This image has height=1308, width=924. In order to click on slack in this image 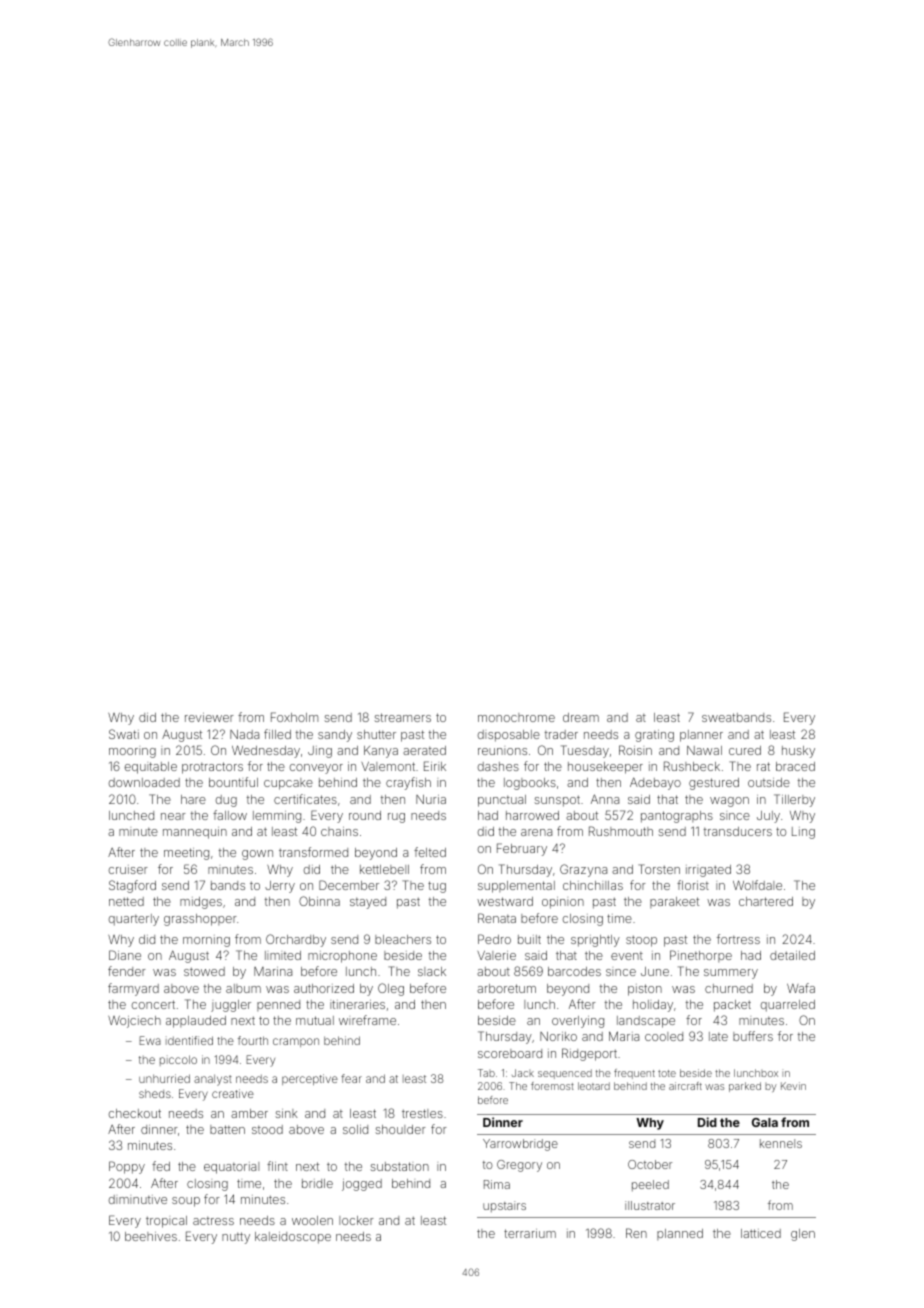, I will do `click(432, 971)`.
